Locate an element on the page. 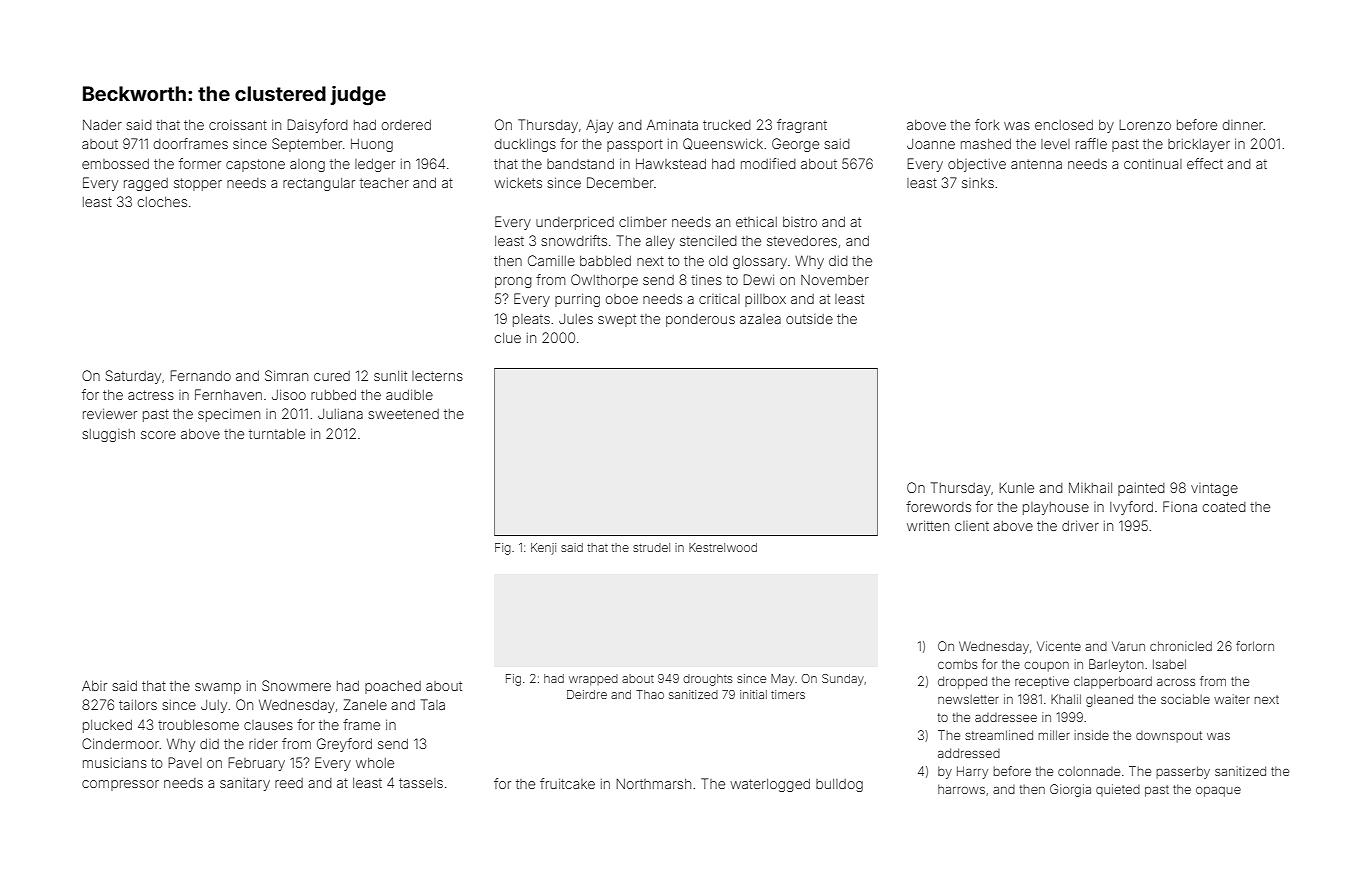 The height and width of the image is (887, 1372). turntable is located at coordinates (277, 434).
